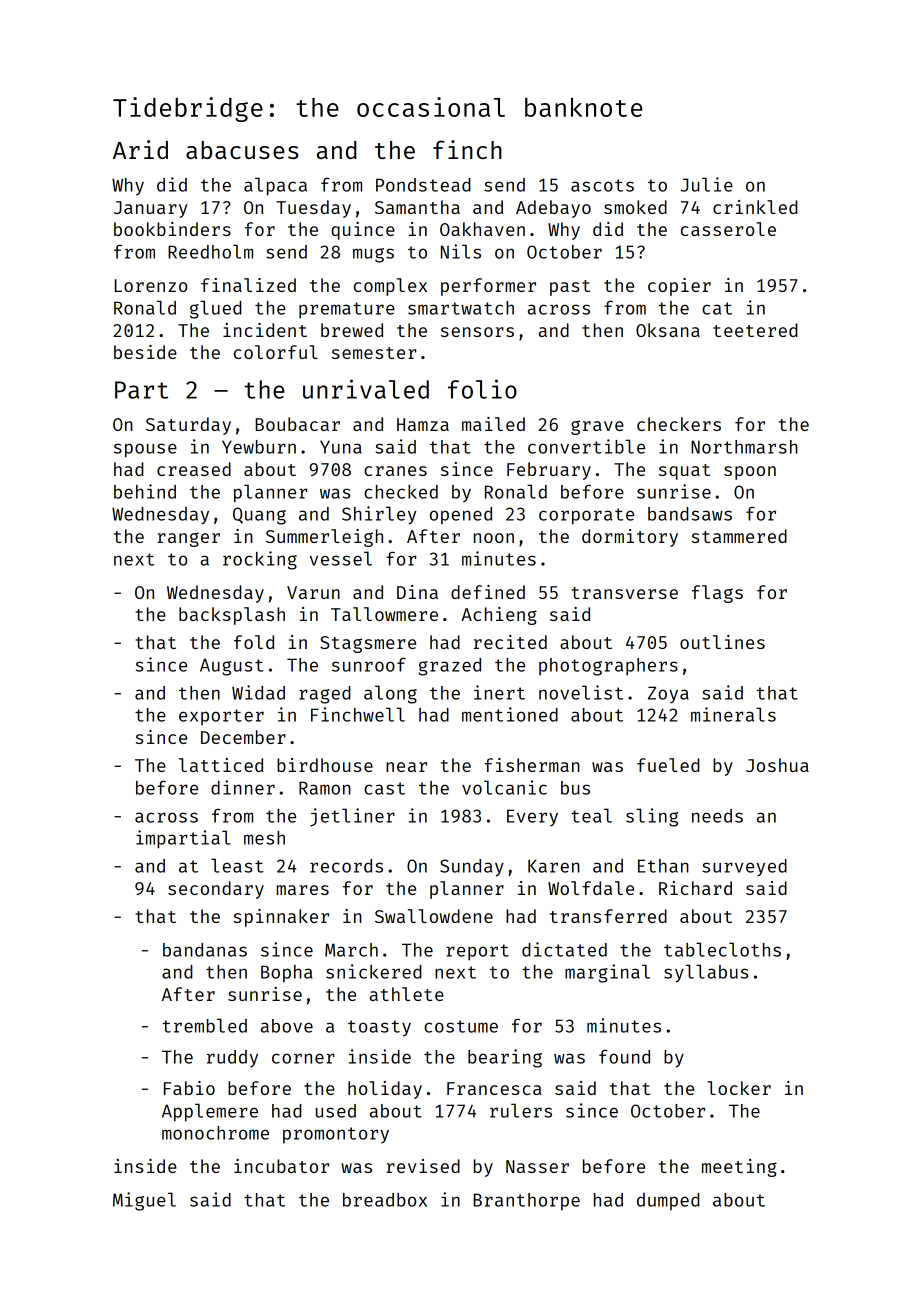 The height and width of the document is (1311, 924). What do you see at coordinates (493, 424) in the document?
I see `mailed` at bounding box center [493, 424].
